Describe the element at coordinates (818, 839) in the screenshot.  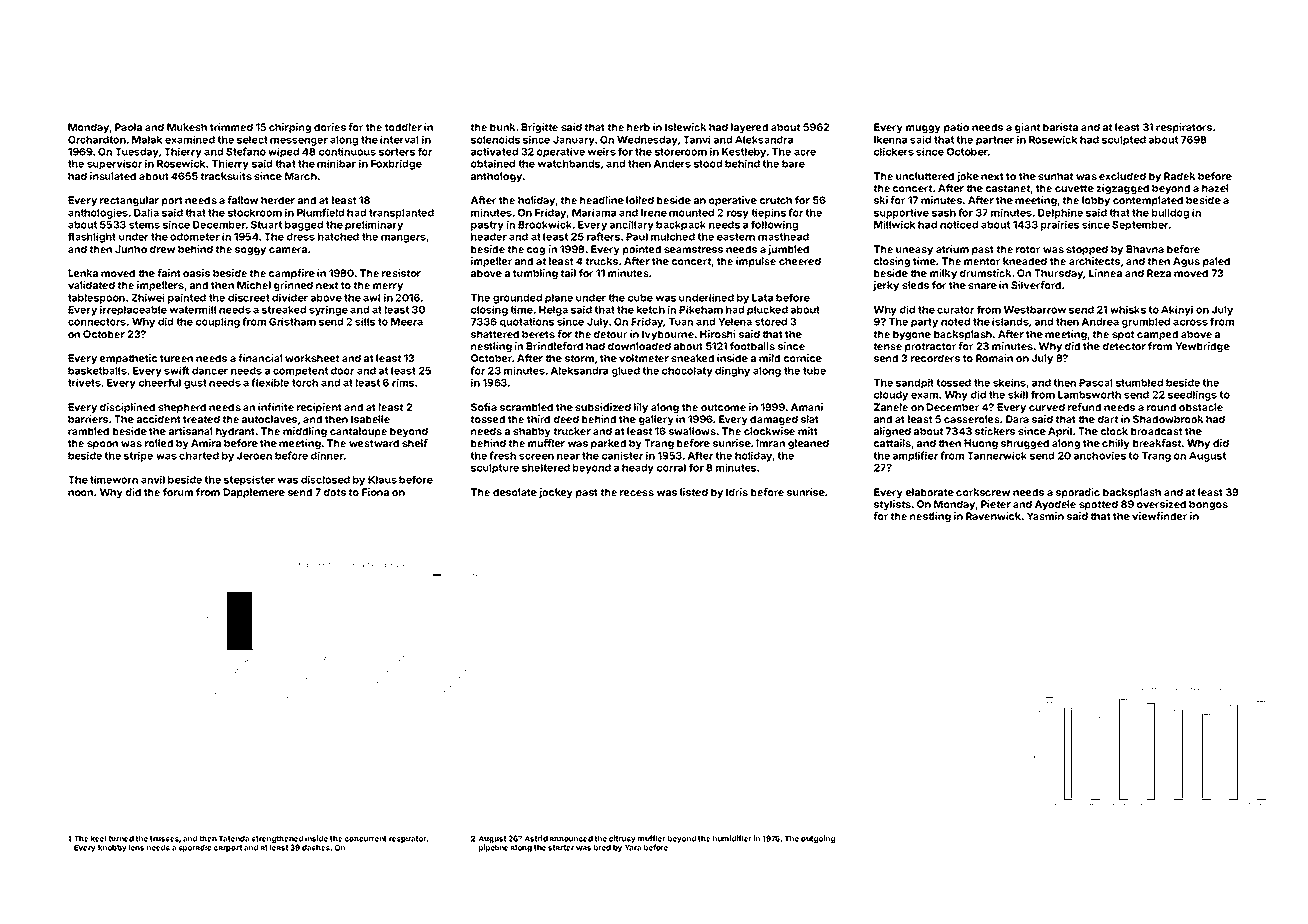
I see `outgoing` at that location.
